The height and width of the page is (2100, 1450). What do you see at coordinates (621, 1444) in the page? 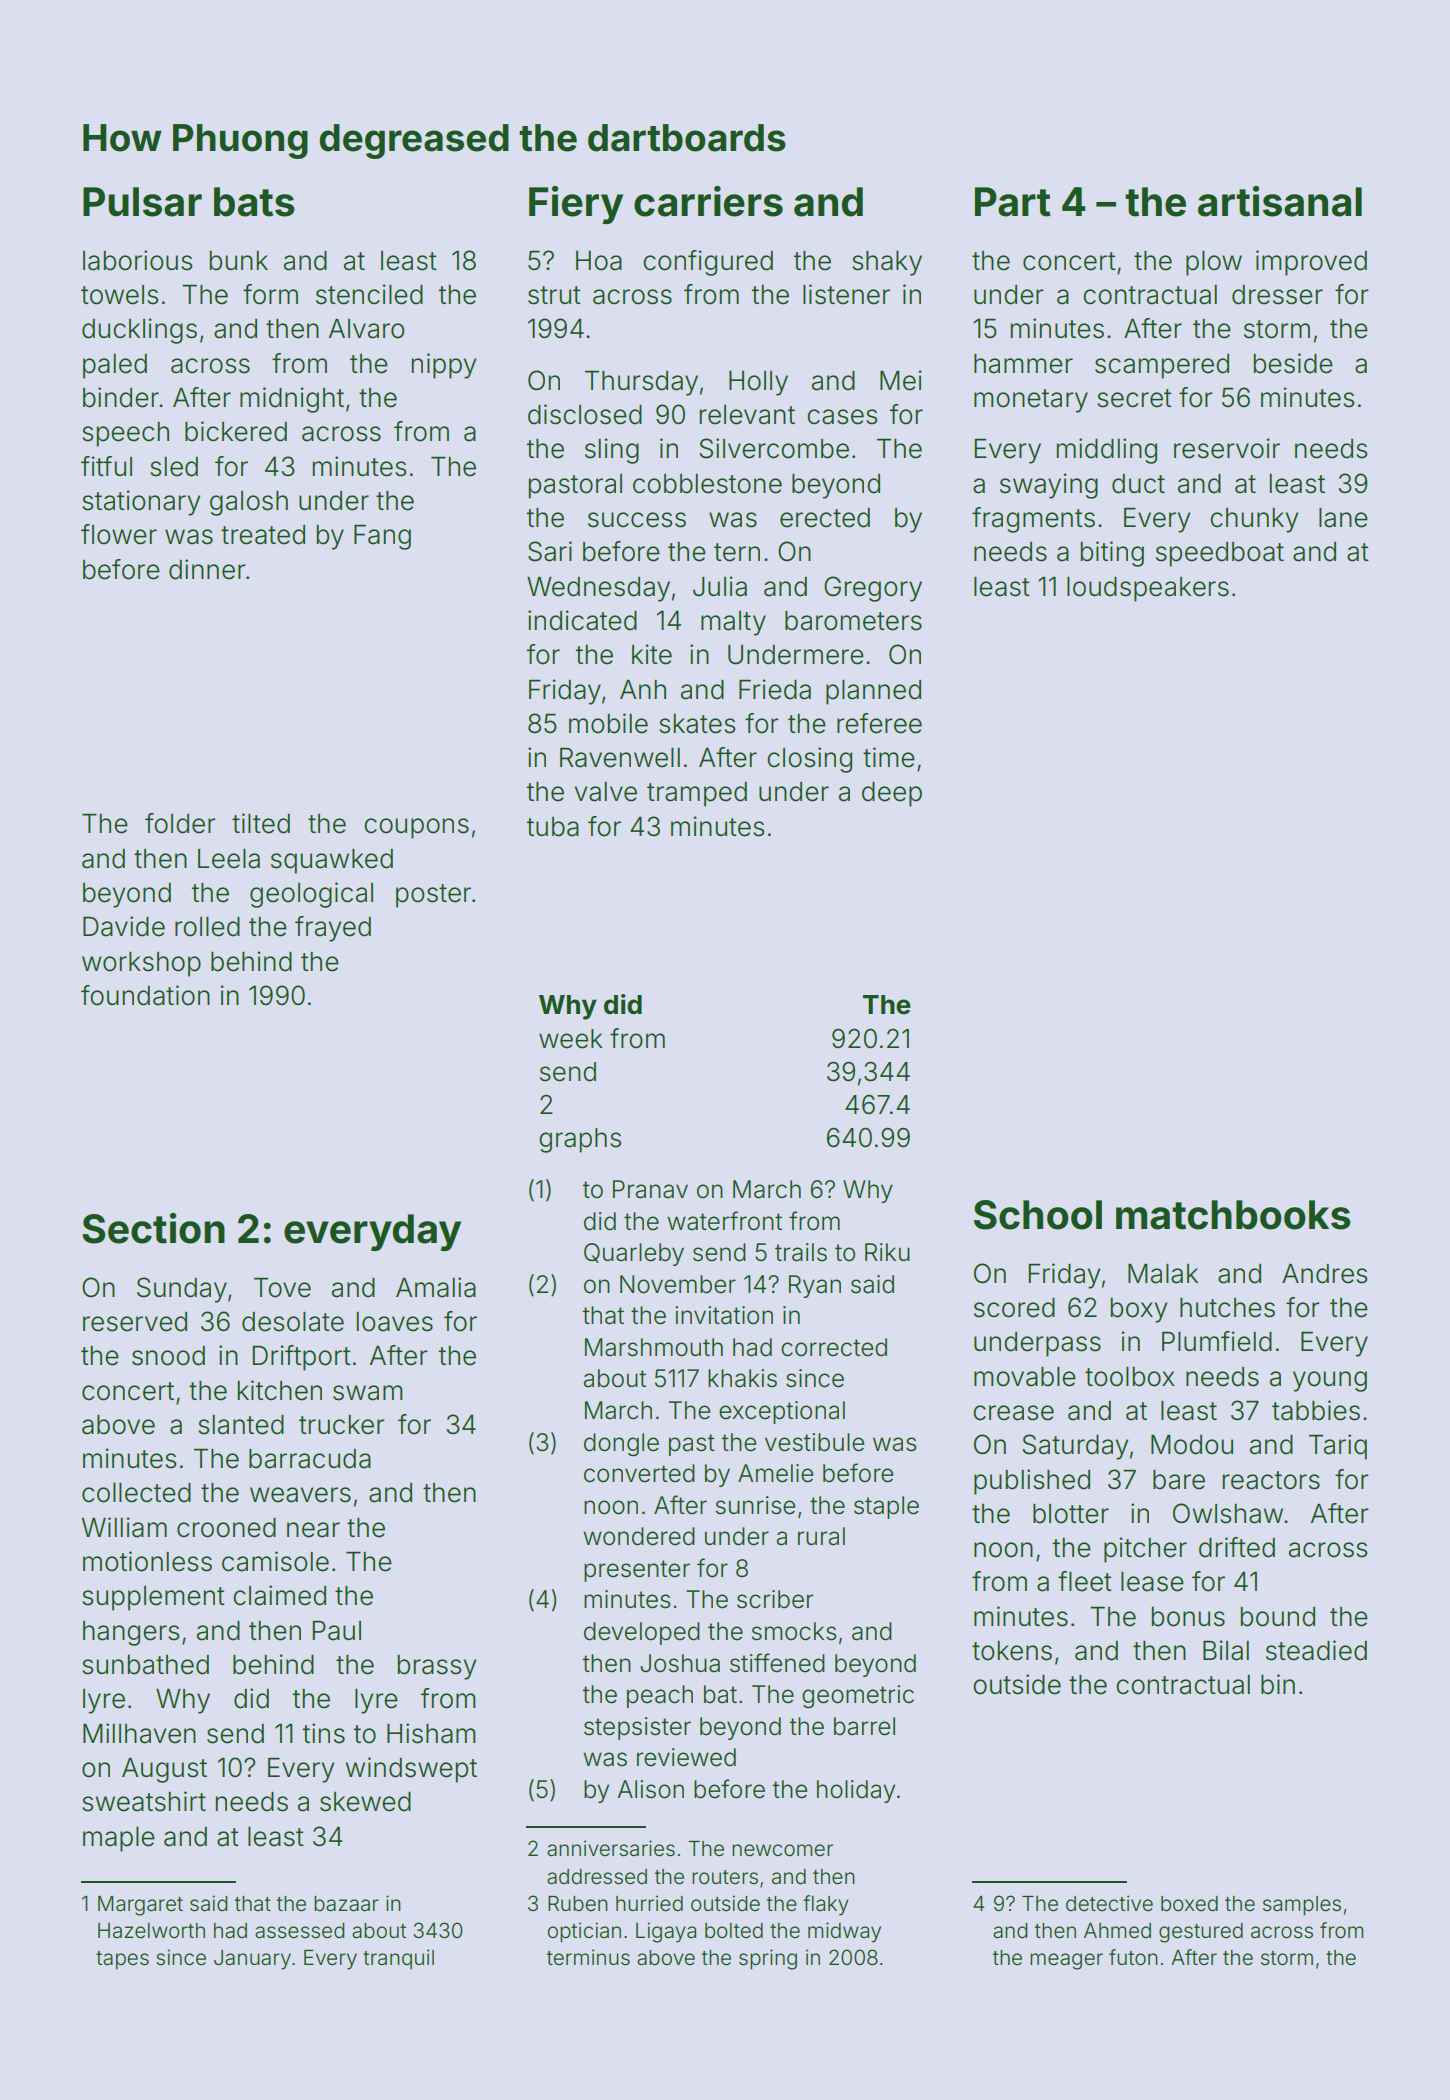
I see `dongle` at bounding box center [621, 1444].
